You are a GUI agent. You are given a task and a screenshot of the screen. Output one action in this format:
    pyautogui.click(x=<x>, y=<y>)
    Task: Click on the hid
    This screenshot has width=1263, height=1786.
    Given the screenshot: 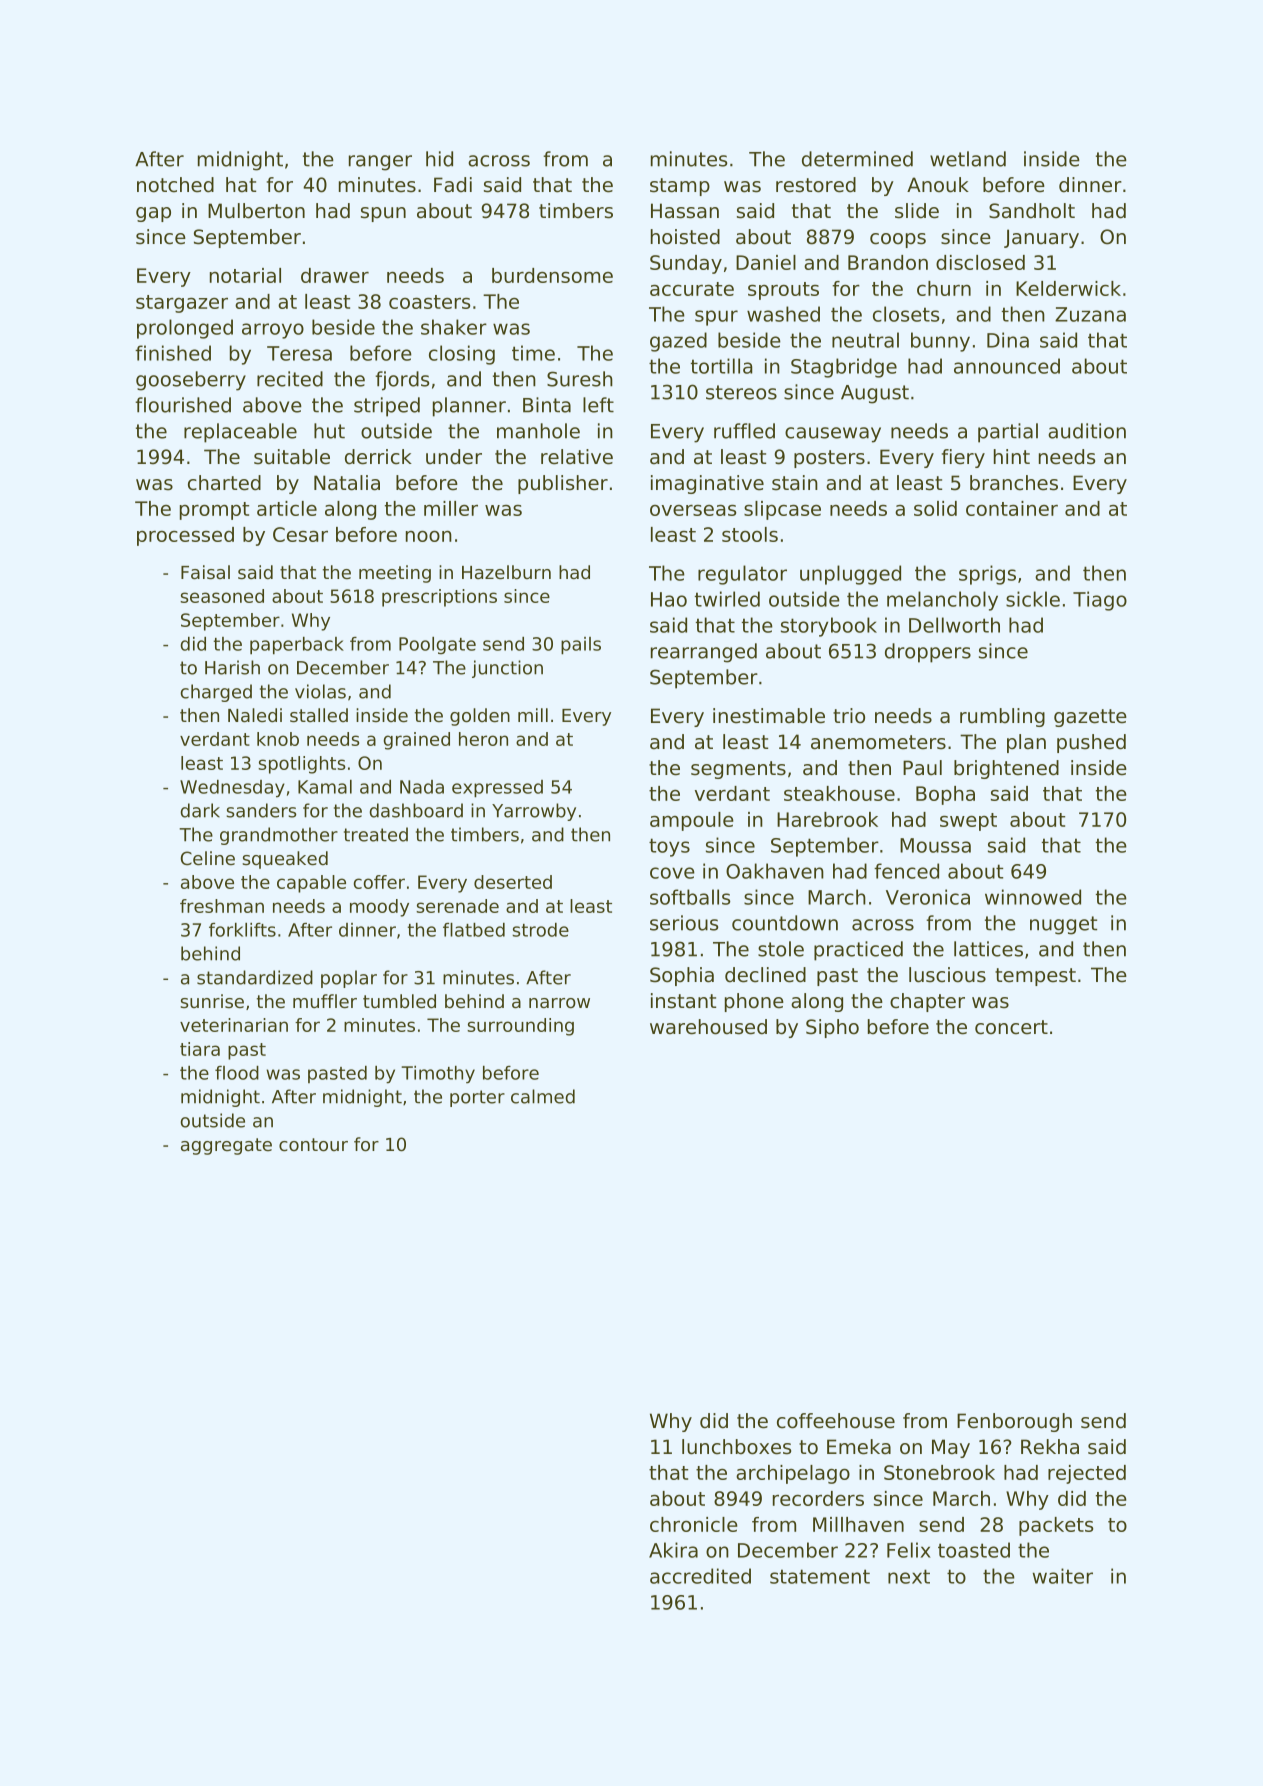 What is the action you would take?
    pyautogui.click(x=439, y=159)
